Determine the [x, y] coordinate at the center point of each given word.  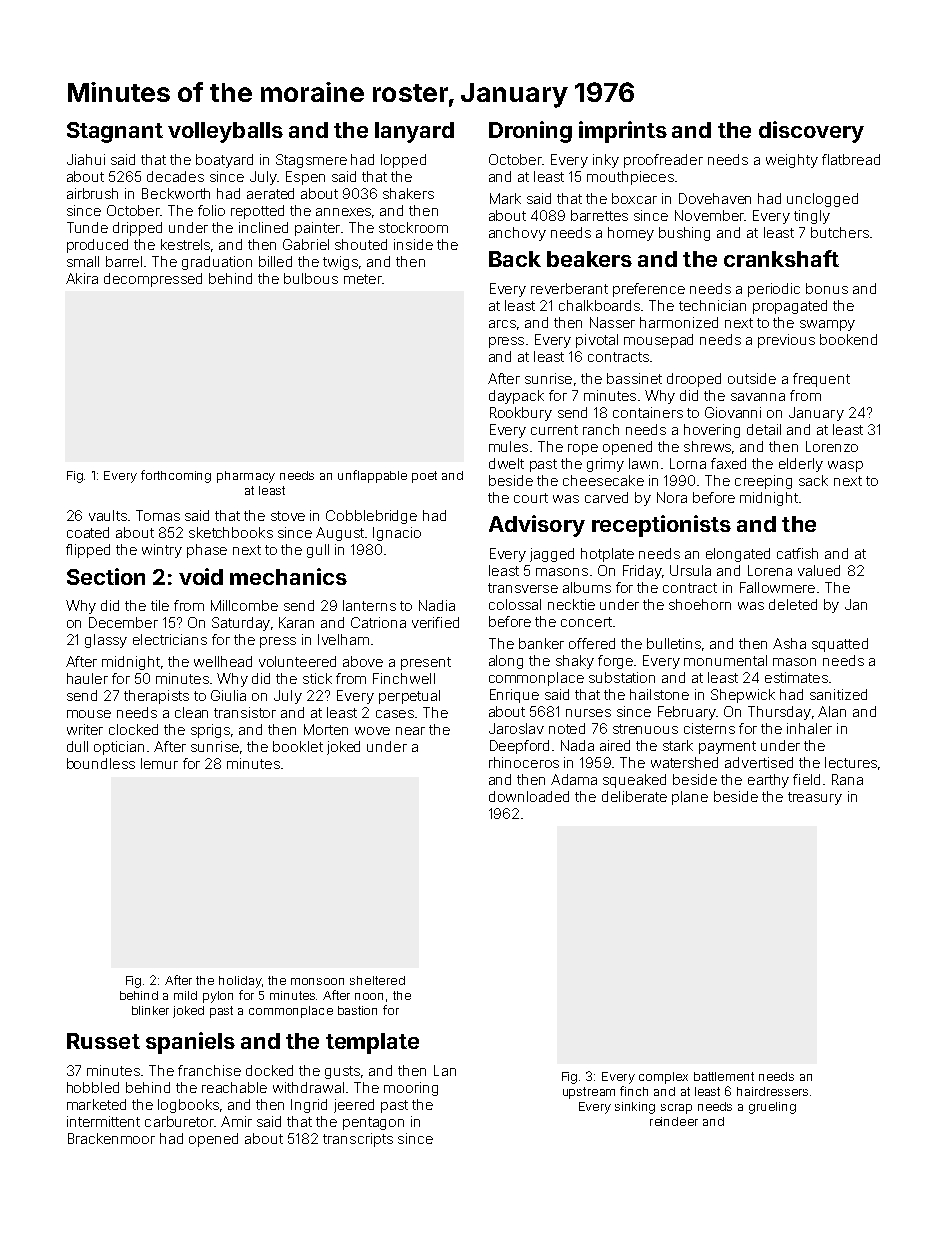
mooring [411, 1089]
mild [185, 995]
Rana [847, 779]
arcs [502, 324]
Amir [236, 1121]
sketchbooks [231, 532]
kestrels [185, 244]
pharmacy [246, 477]
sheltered [377, 980]
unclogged [822, 200]
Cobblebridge [371, 517]
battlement [724, 1076]
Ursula [690, 570]
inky [606, 161]
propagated [790, 307]
